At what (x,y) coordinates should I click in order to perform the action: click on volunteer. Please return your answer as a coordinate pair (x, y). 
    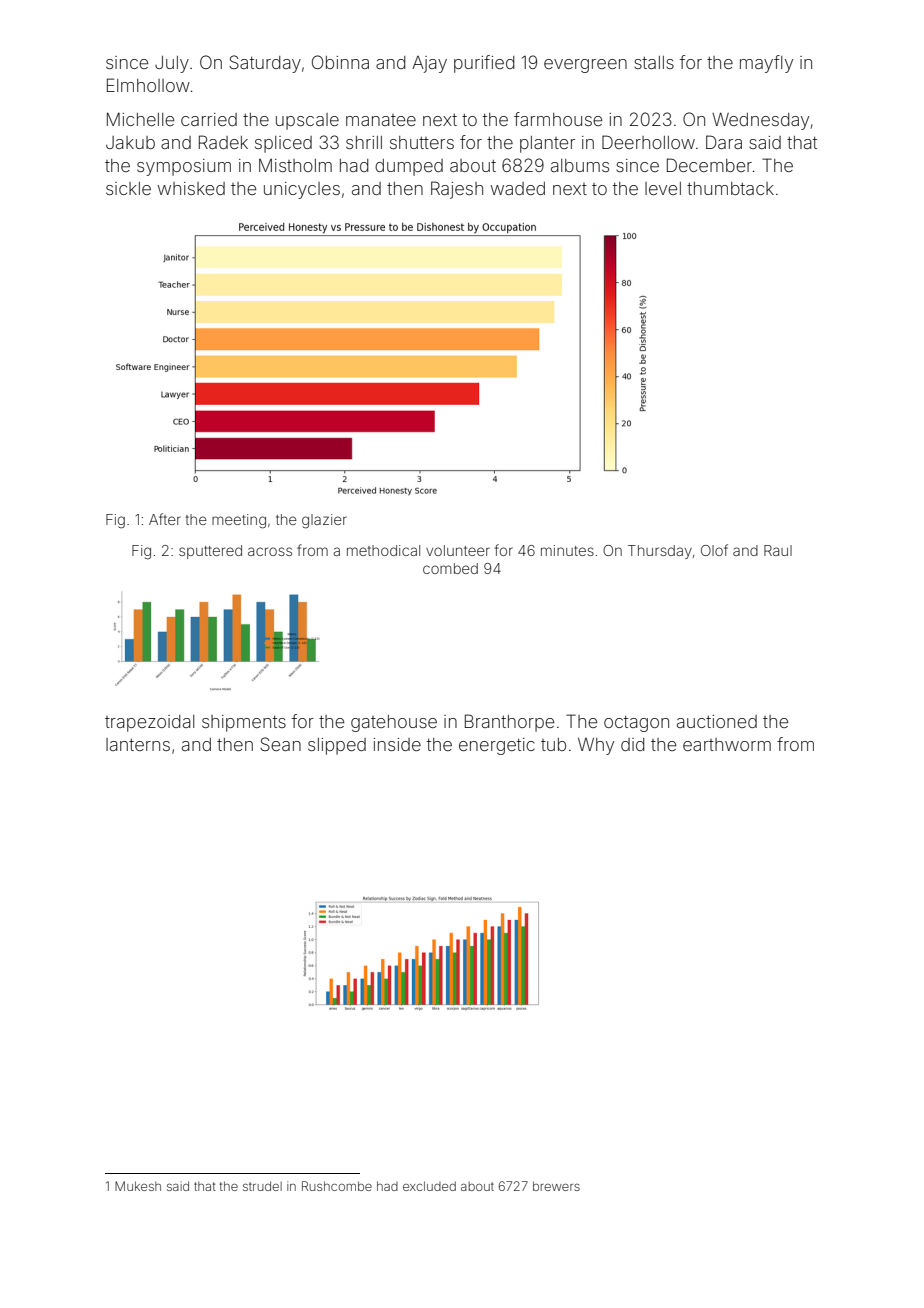
    Looking at the image, I should click on (458, 550).
